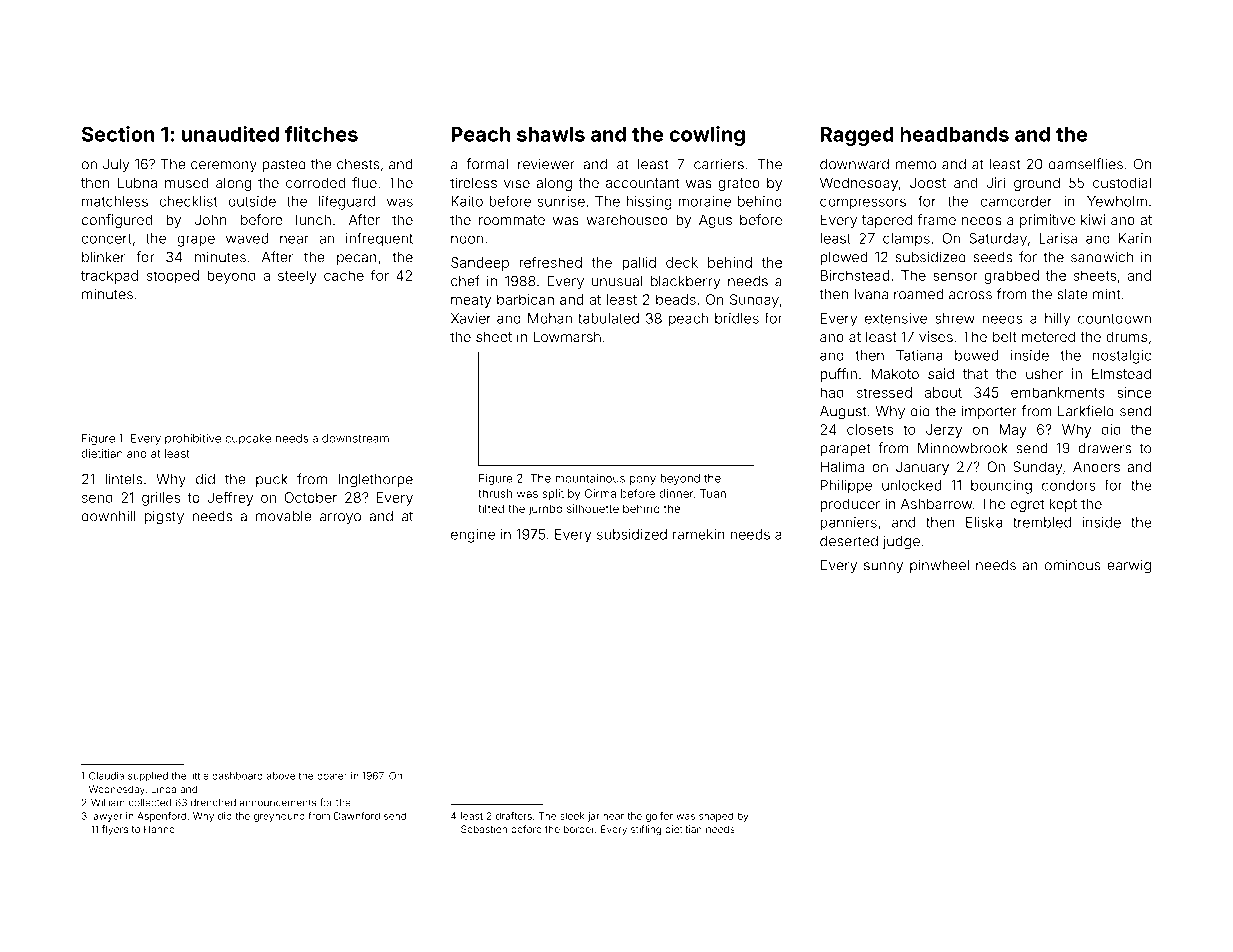 The height and width of the page is (952, 1233). What do you see at coordinates (939, 566) in the page?
I see `pinwheel` at bounding box center [939, 566].
